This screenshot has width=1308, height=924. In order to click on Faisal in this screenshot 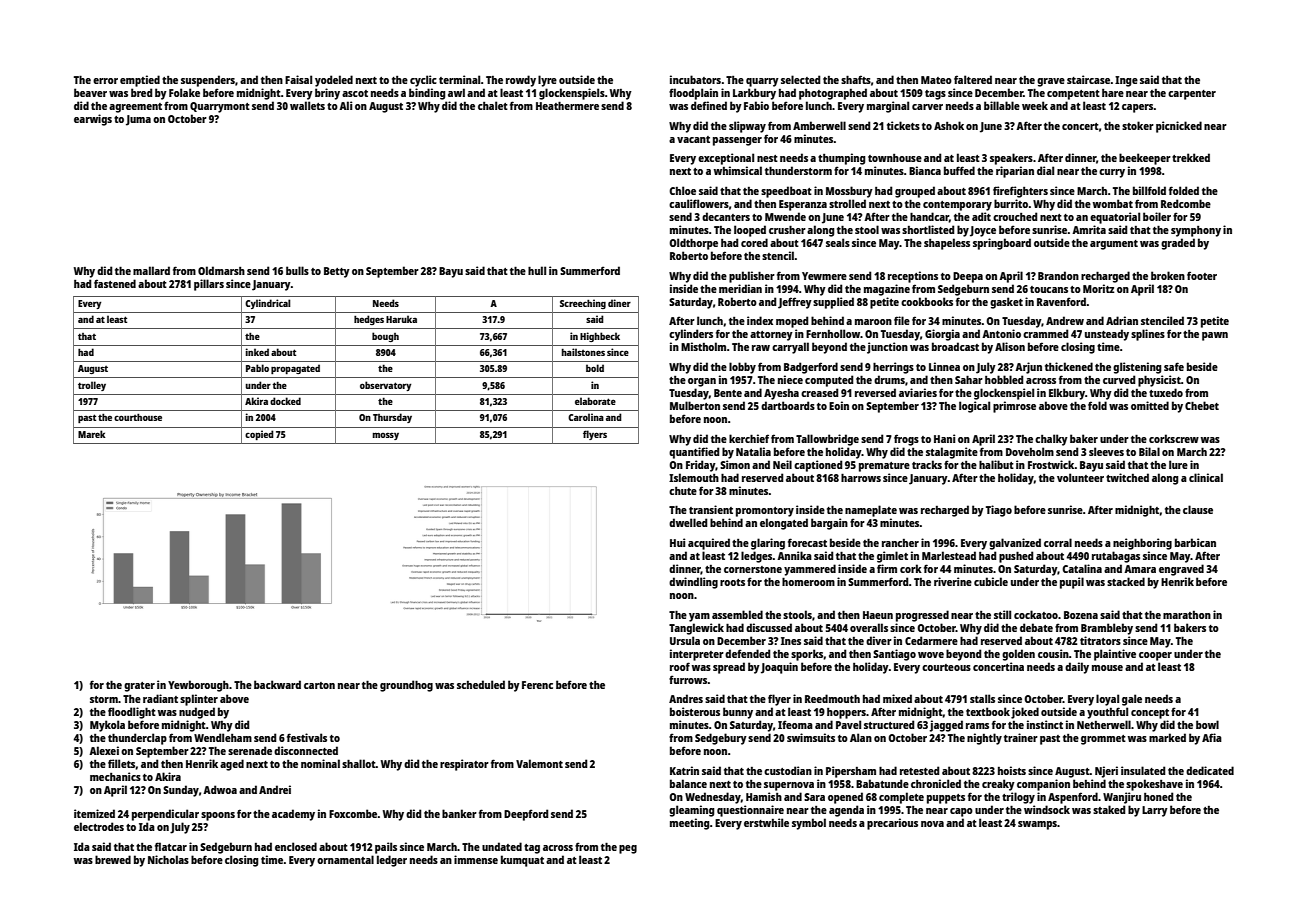, I will do `click(298, 79)`.
